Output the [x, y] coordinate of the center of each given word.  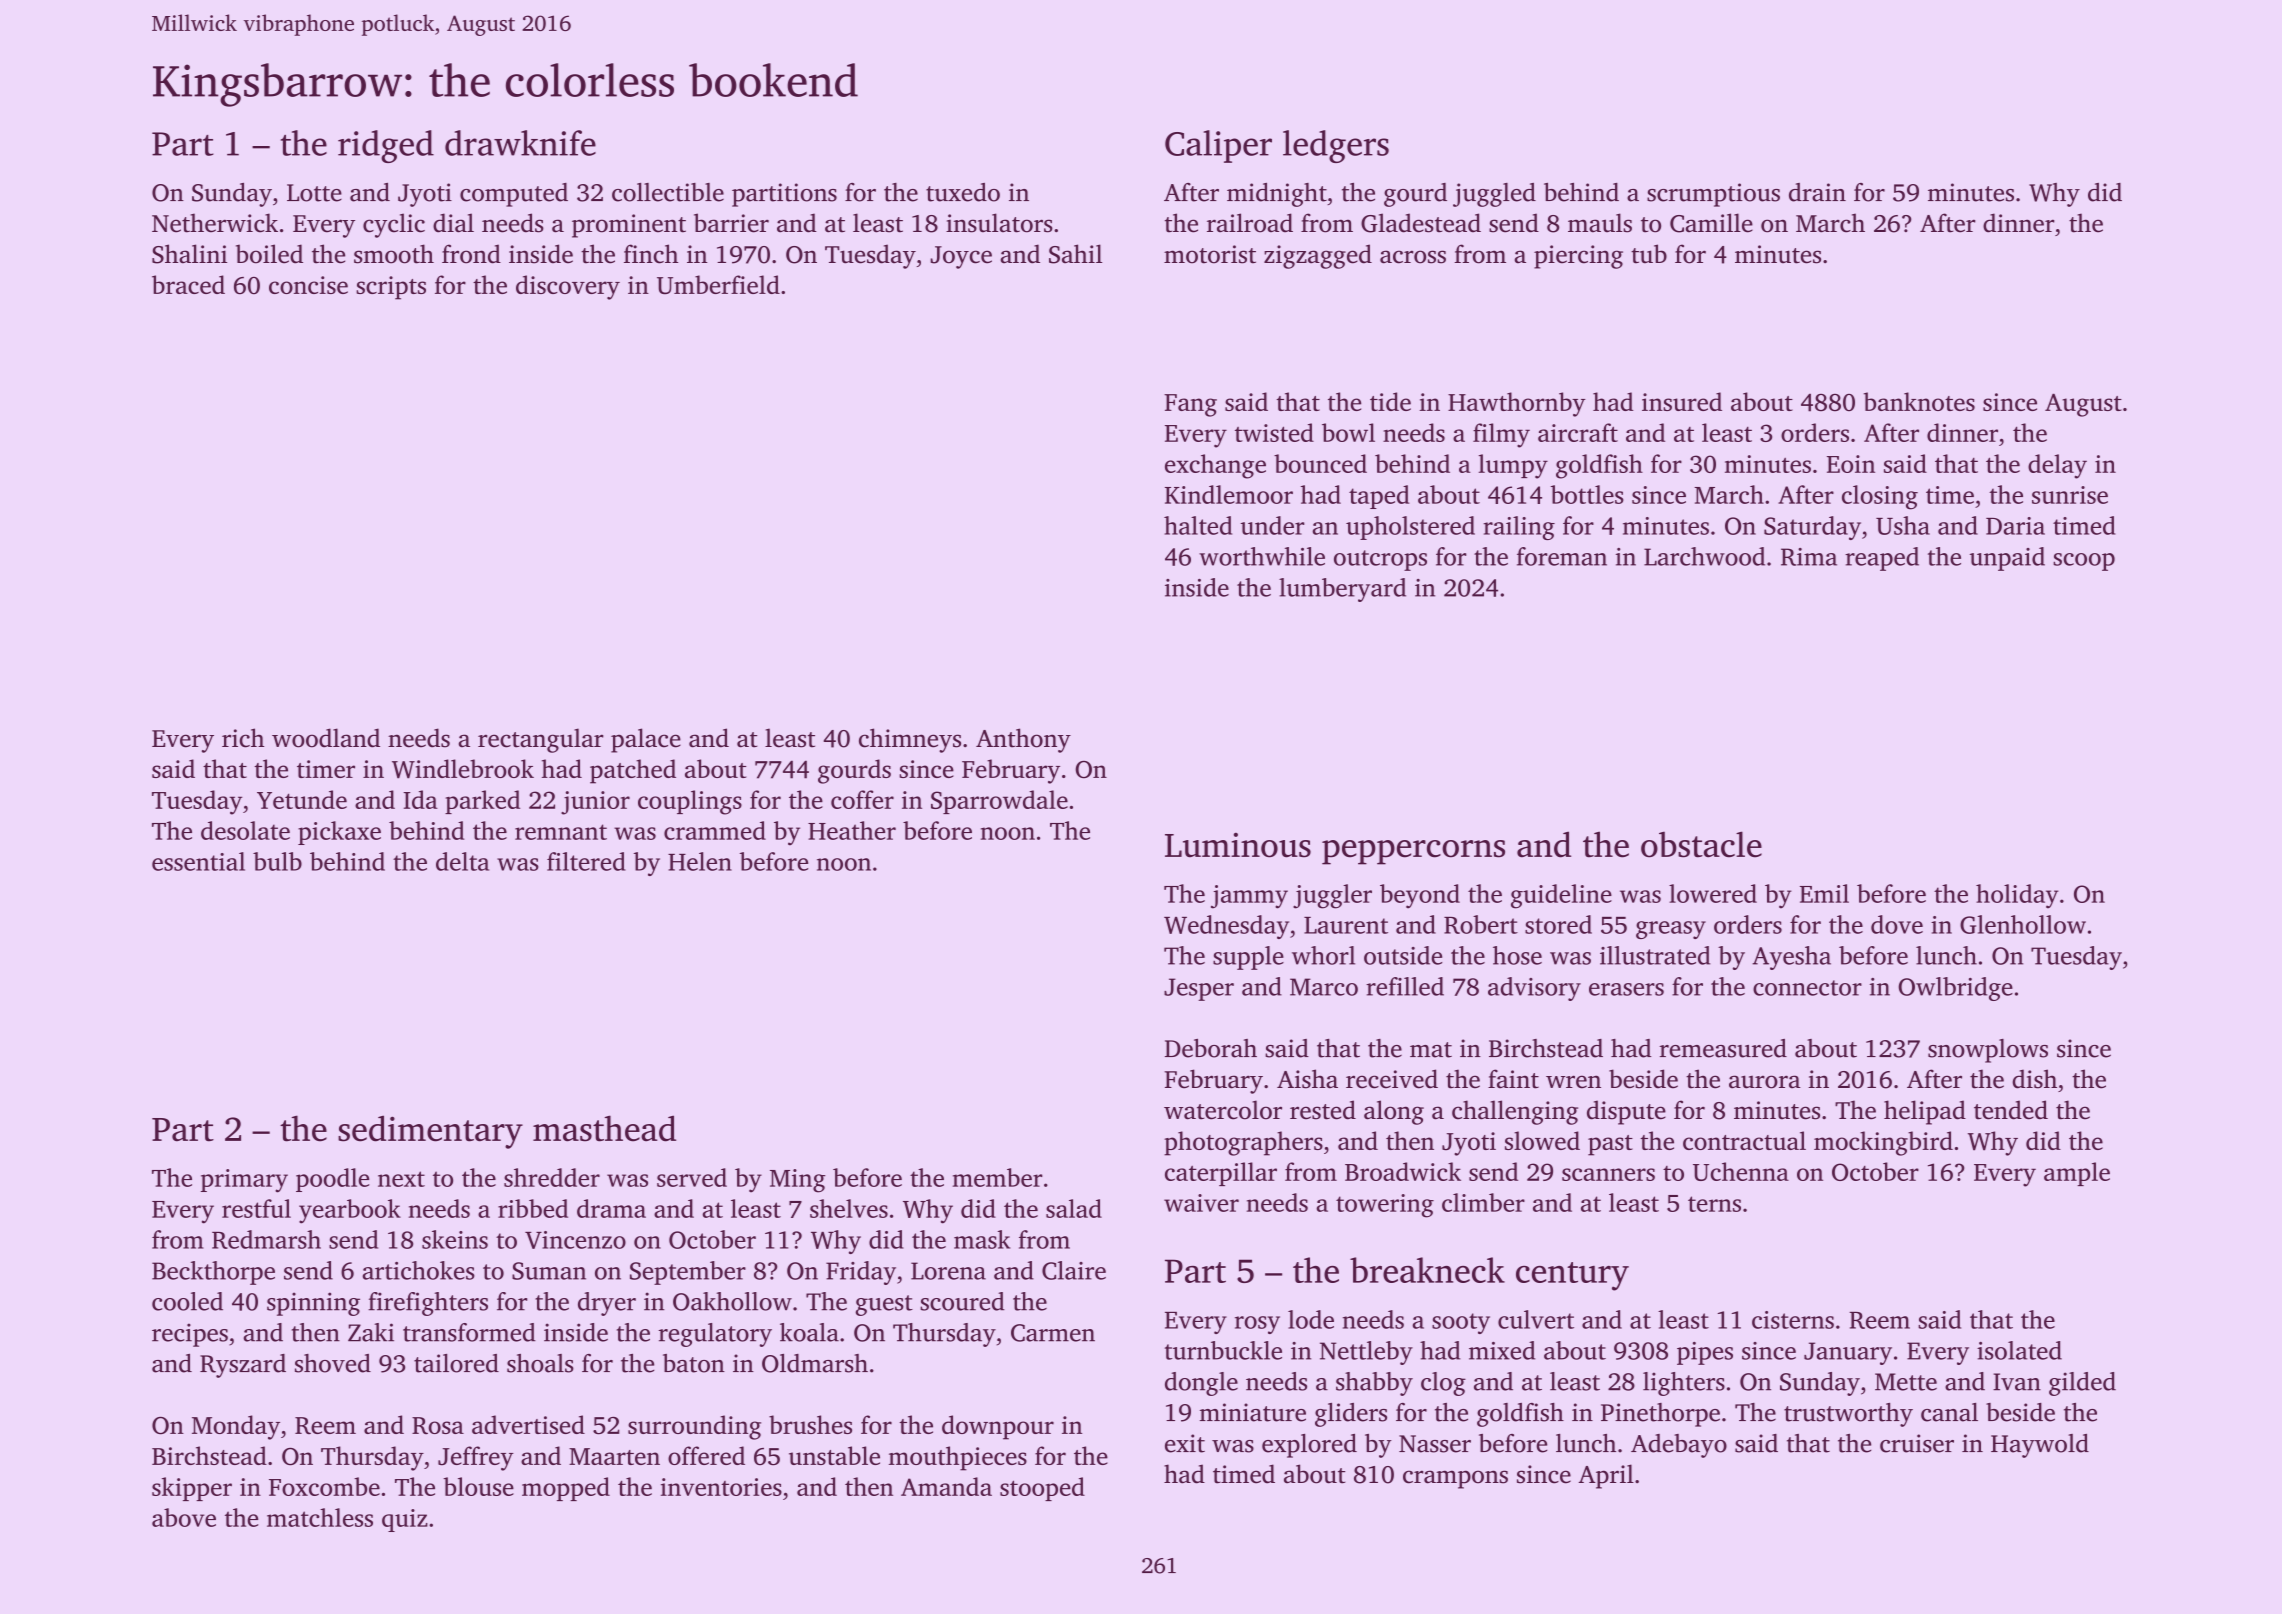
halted [1198, 525]
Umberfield [718, 285]
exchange [1215, 466]
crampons [1455, 1479]
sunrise [2070, 495]
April [1606, 1476]
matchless [320, 1517]
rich [243, 738]
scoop [2084, 562]
